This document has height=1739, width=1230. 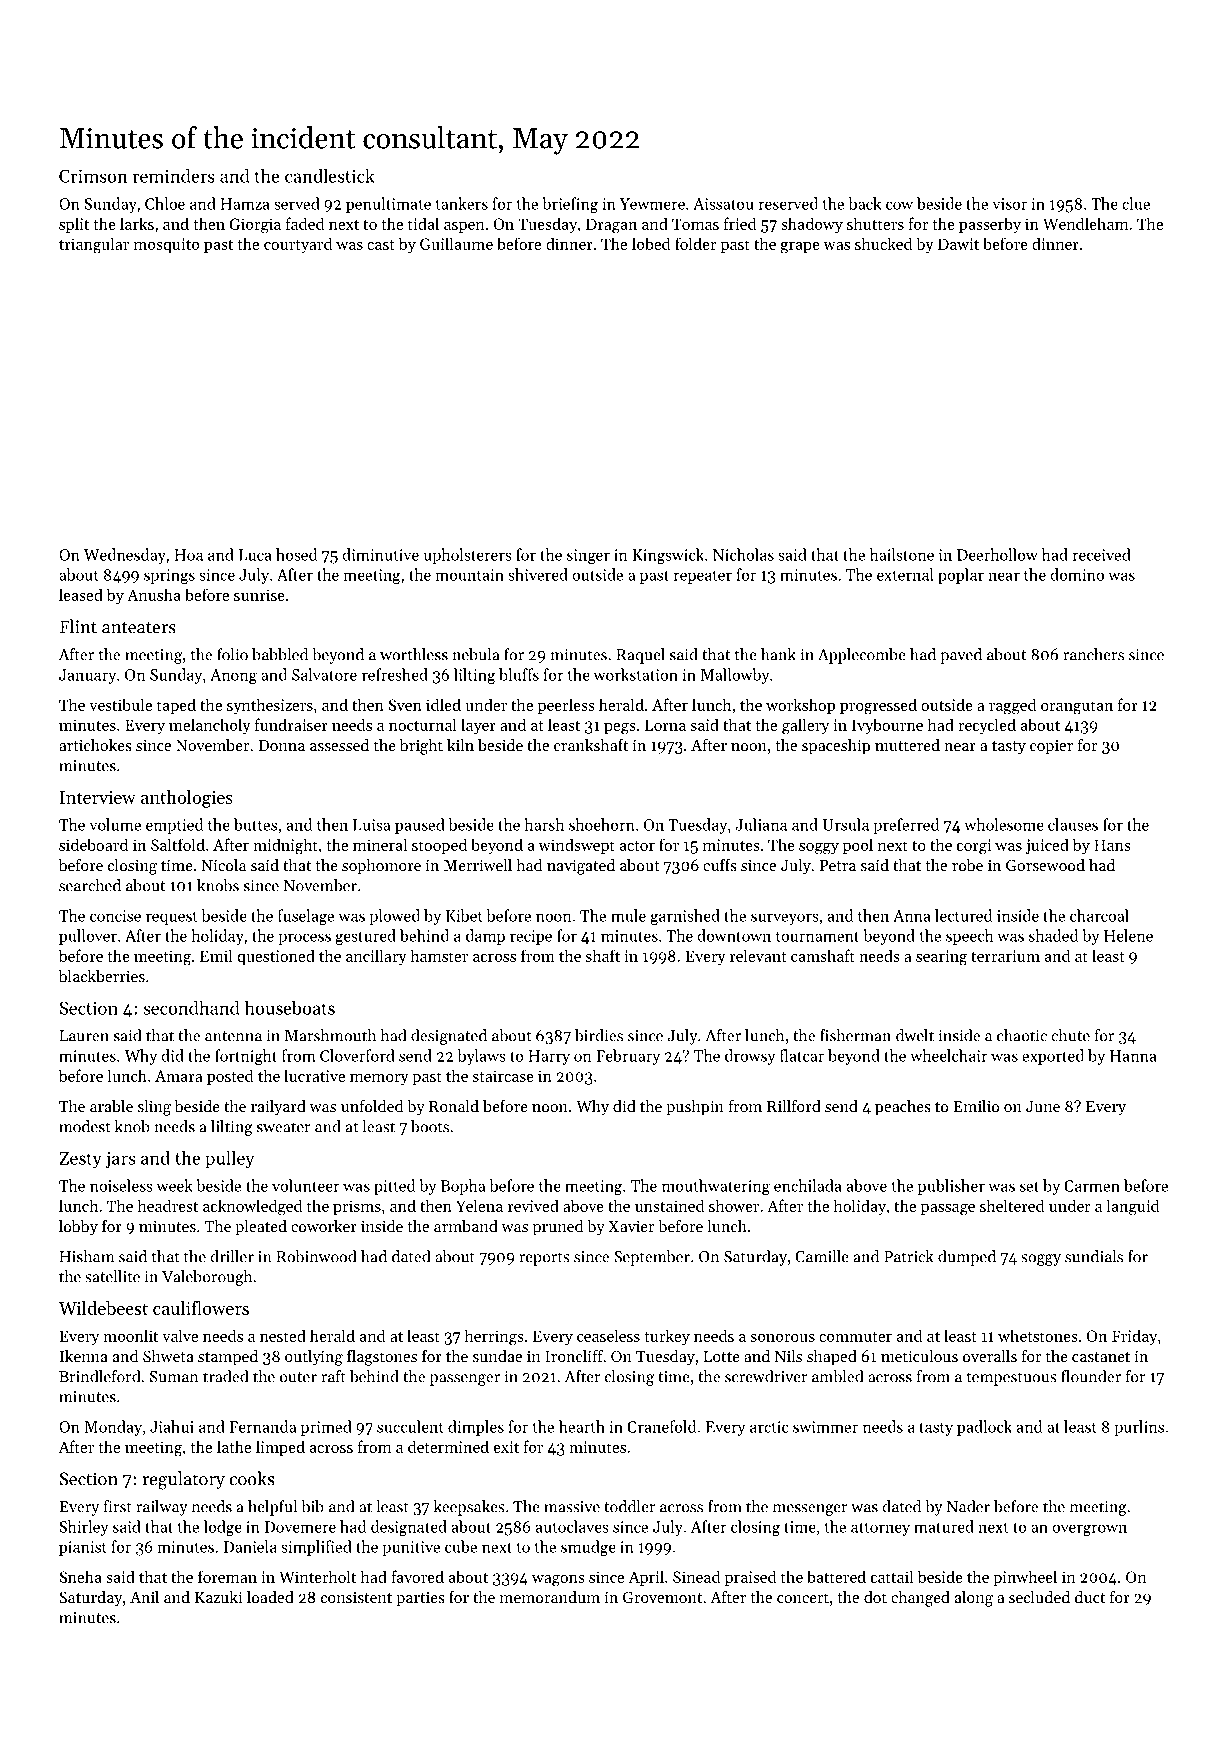 What do you see at coordinates (1136, 203) in the document?
I see `clue` at bounding box center [1136, 203].
